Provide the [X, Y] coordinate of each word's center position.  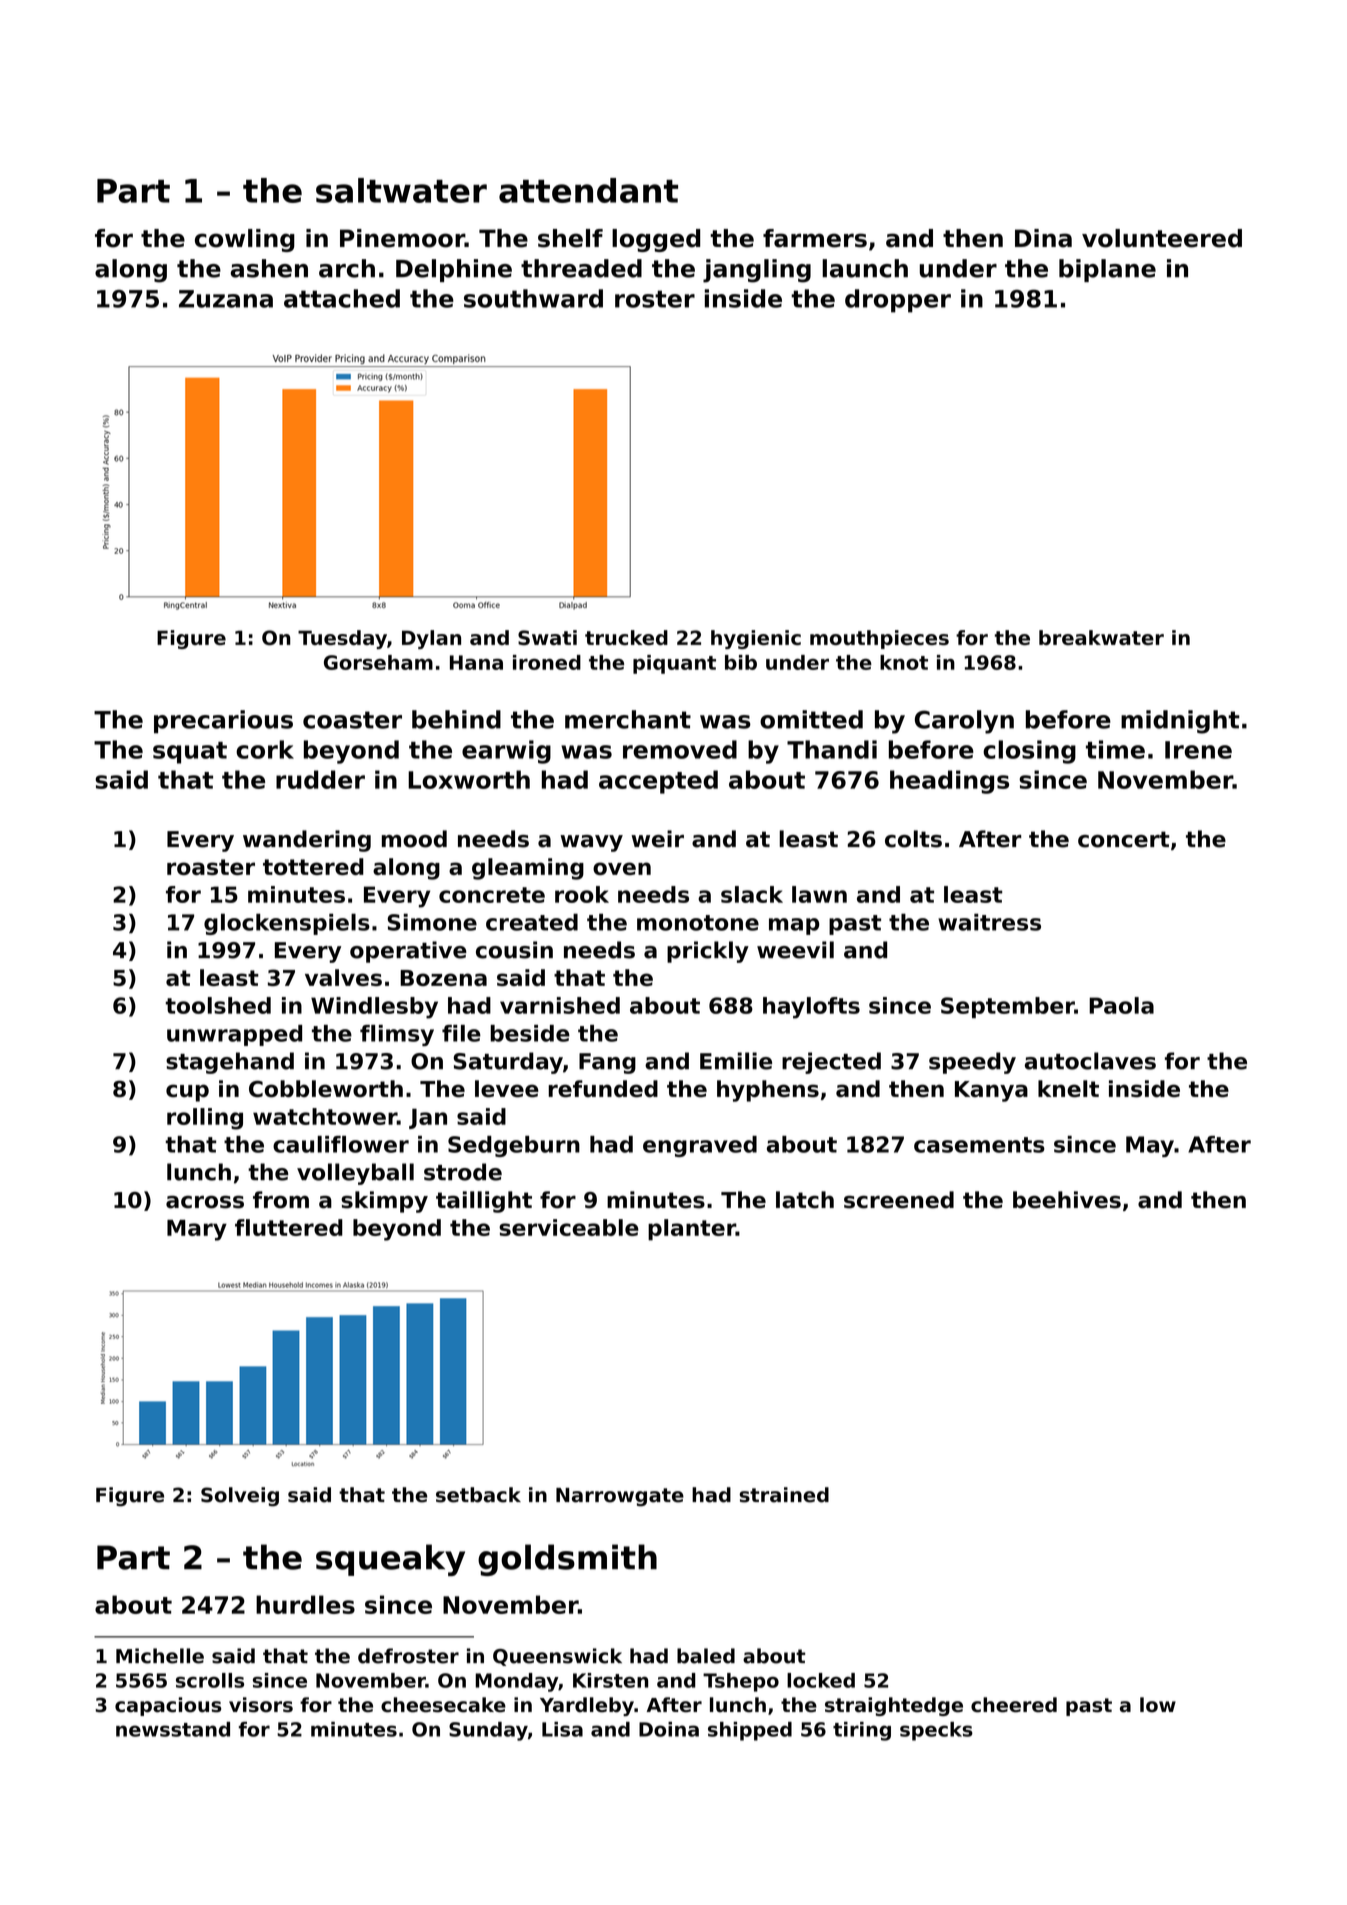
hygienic [756, 639]
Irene [1198, 750]
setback [478, 1495]
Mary [197, 1230]
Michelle [160, 1656]
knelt [1068, 1089]
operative [408, 952]
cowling [245, 240]
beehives [1067, 1200]
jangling [757, 271]
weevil [795, 950]
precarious [223, 722]
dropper [898, 301]
